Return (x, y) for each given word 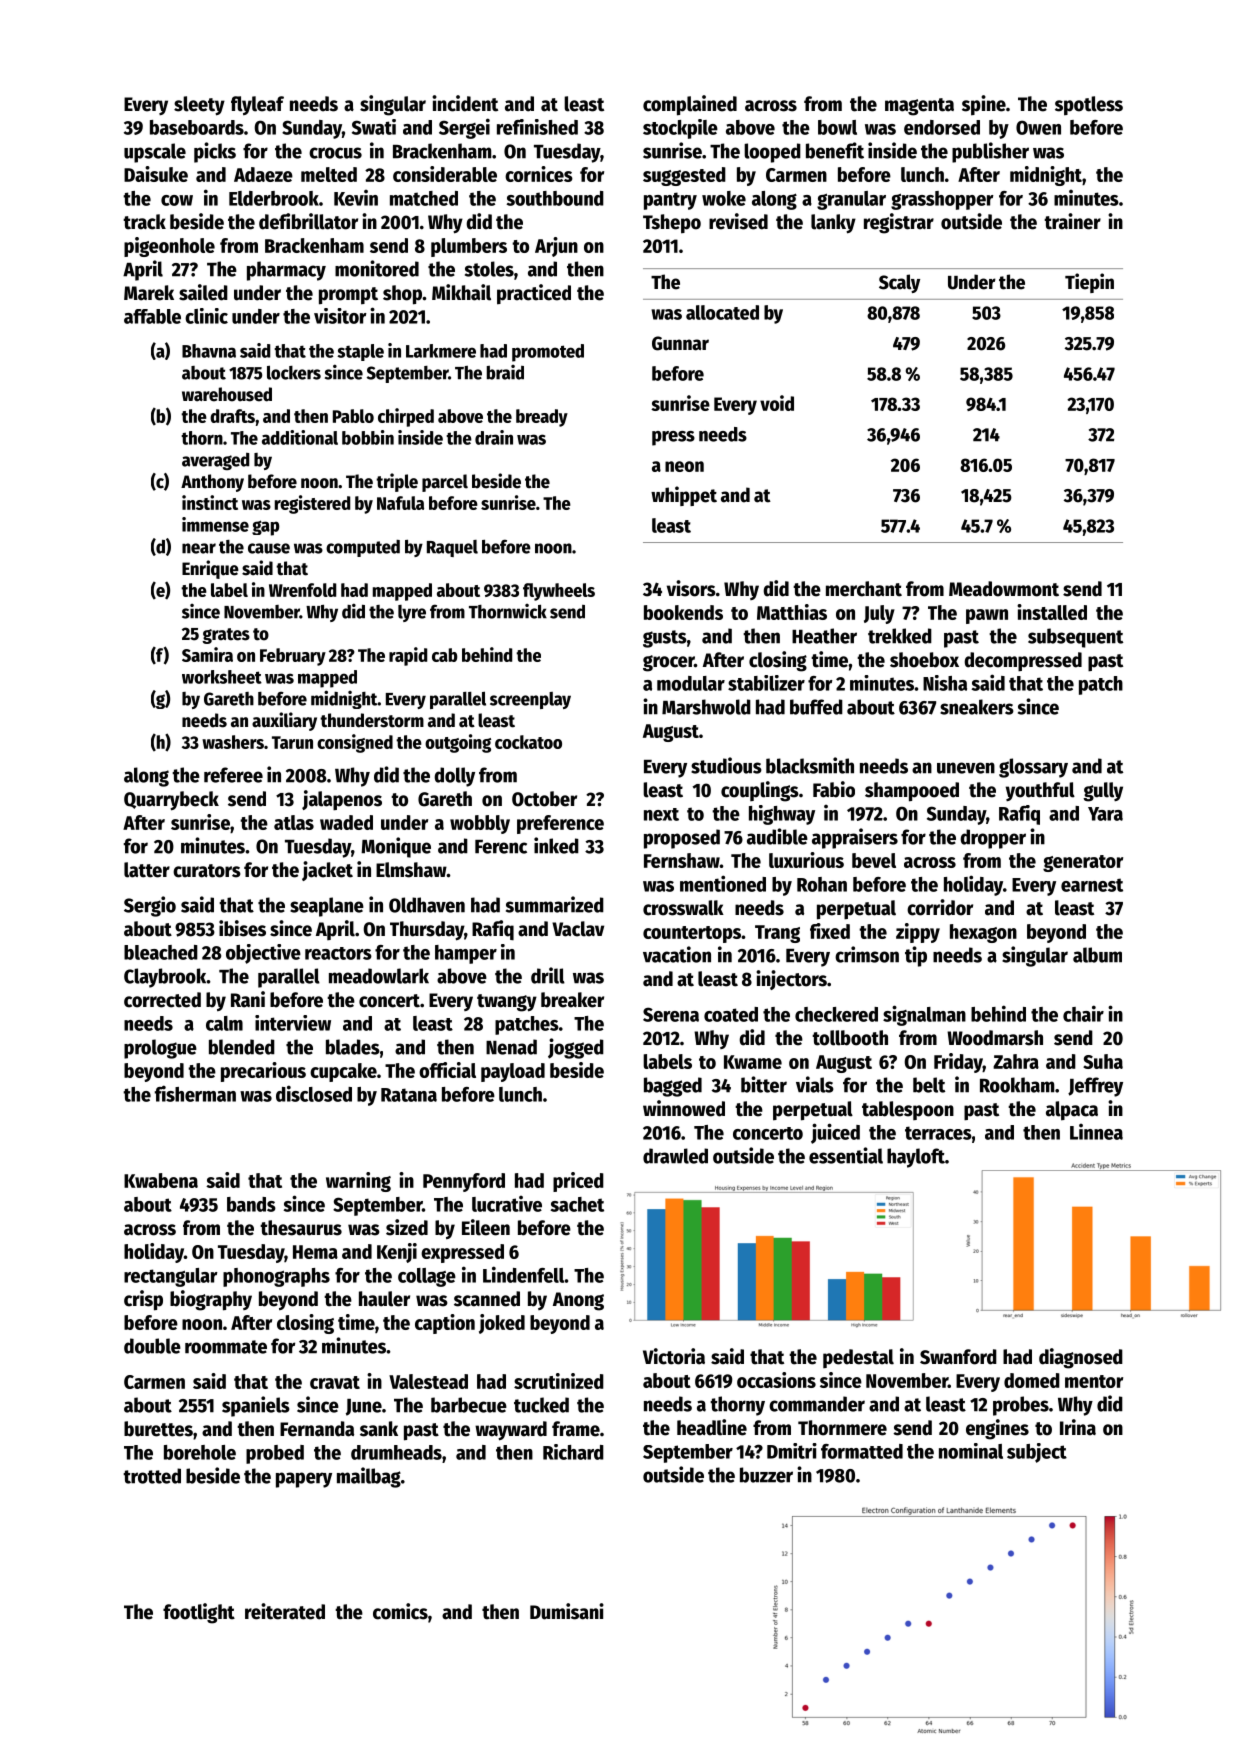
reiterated (285, 1611)
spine (984, 105)
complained (690, 105)
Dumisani (567, 1611)
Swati (374, 127)
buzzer (766, 1475)
